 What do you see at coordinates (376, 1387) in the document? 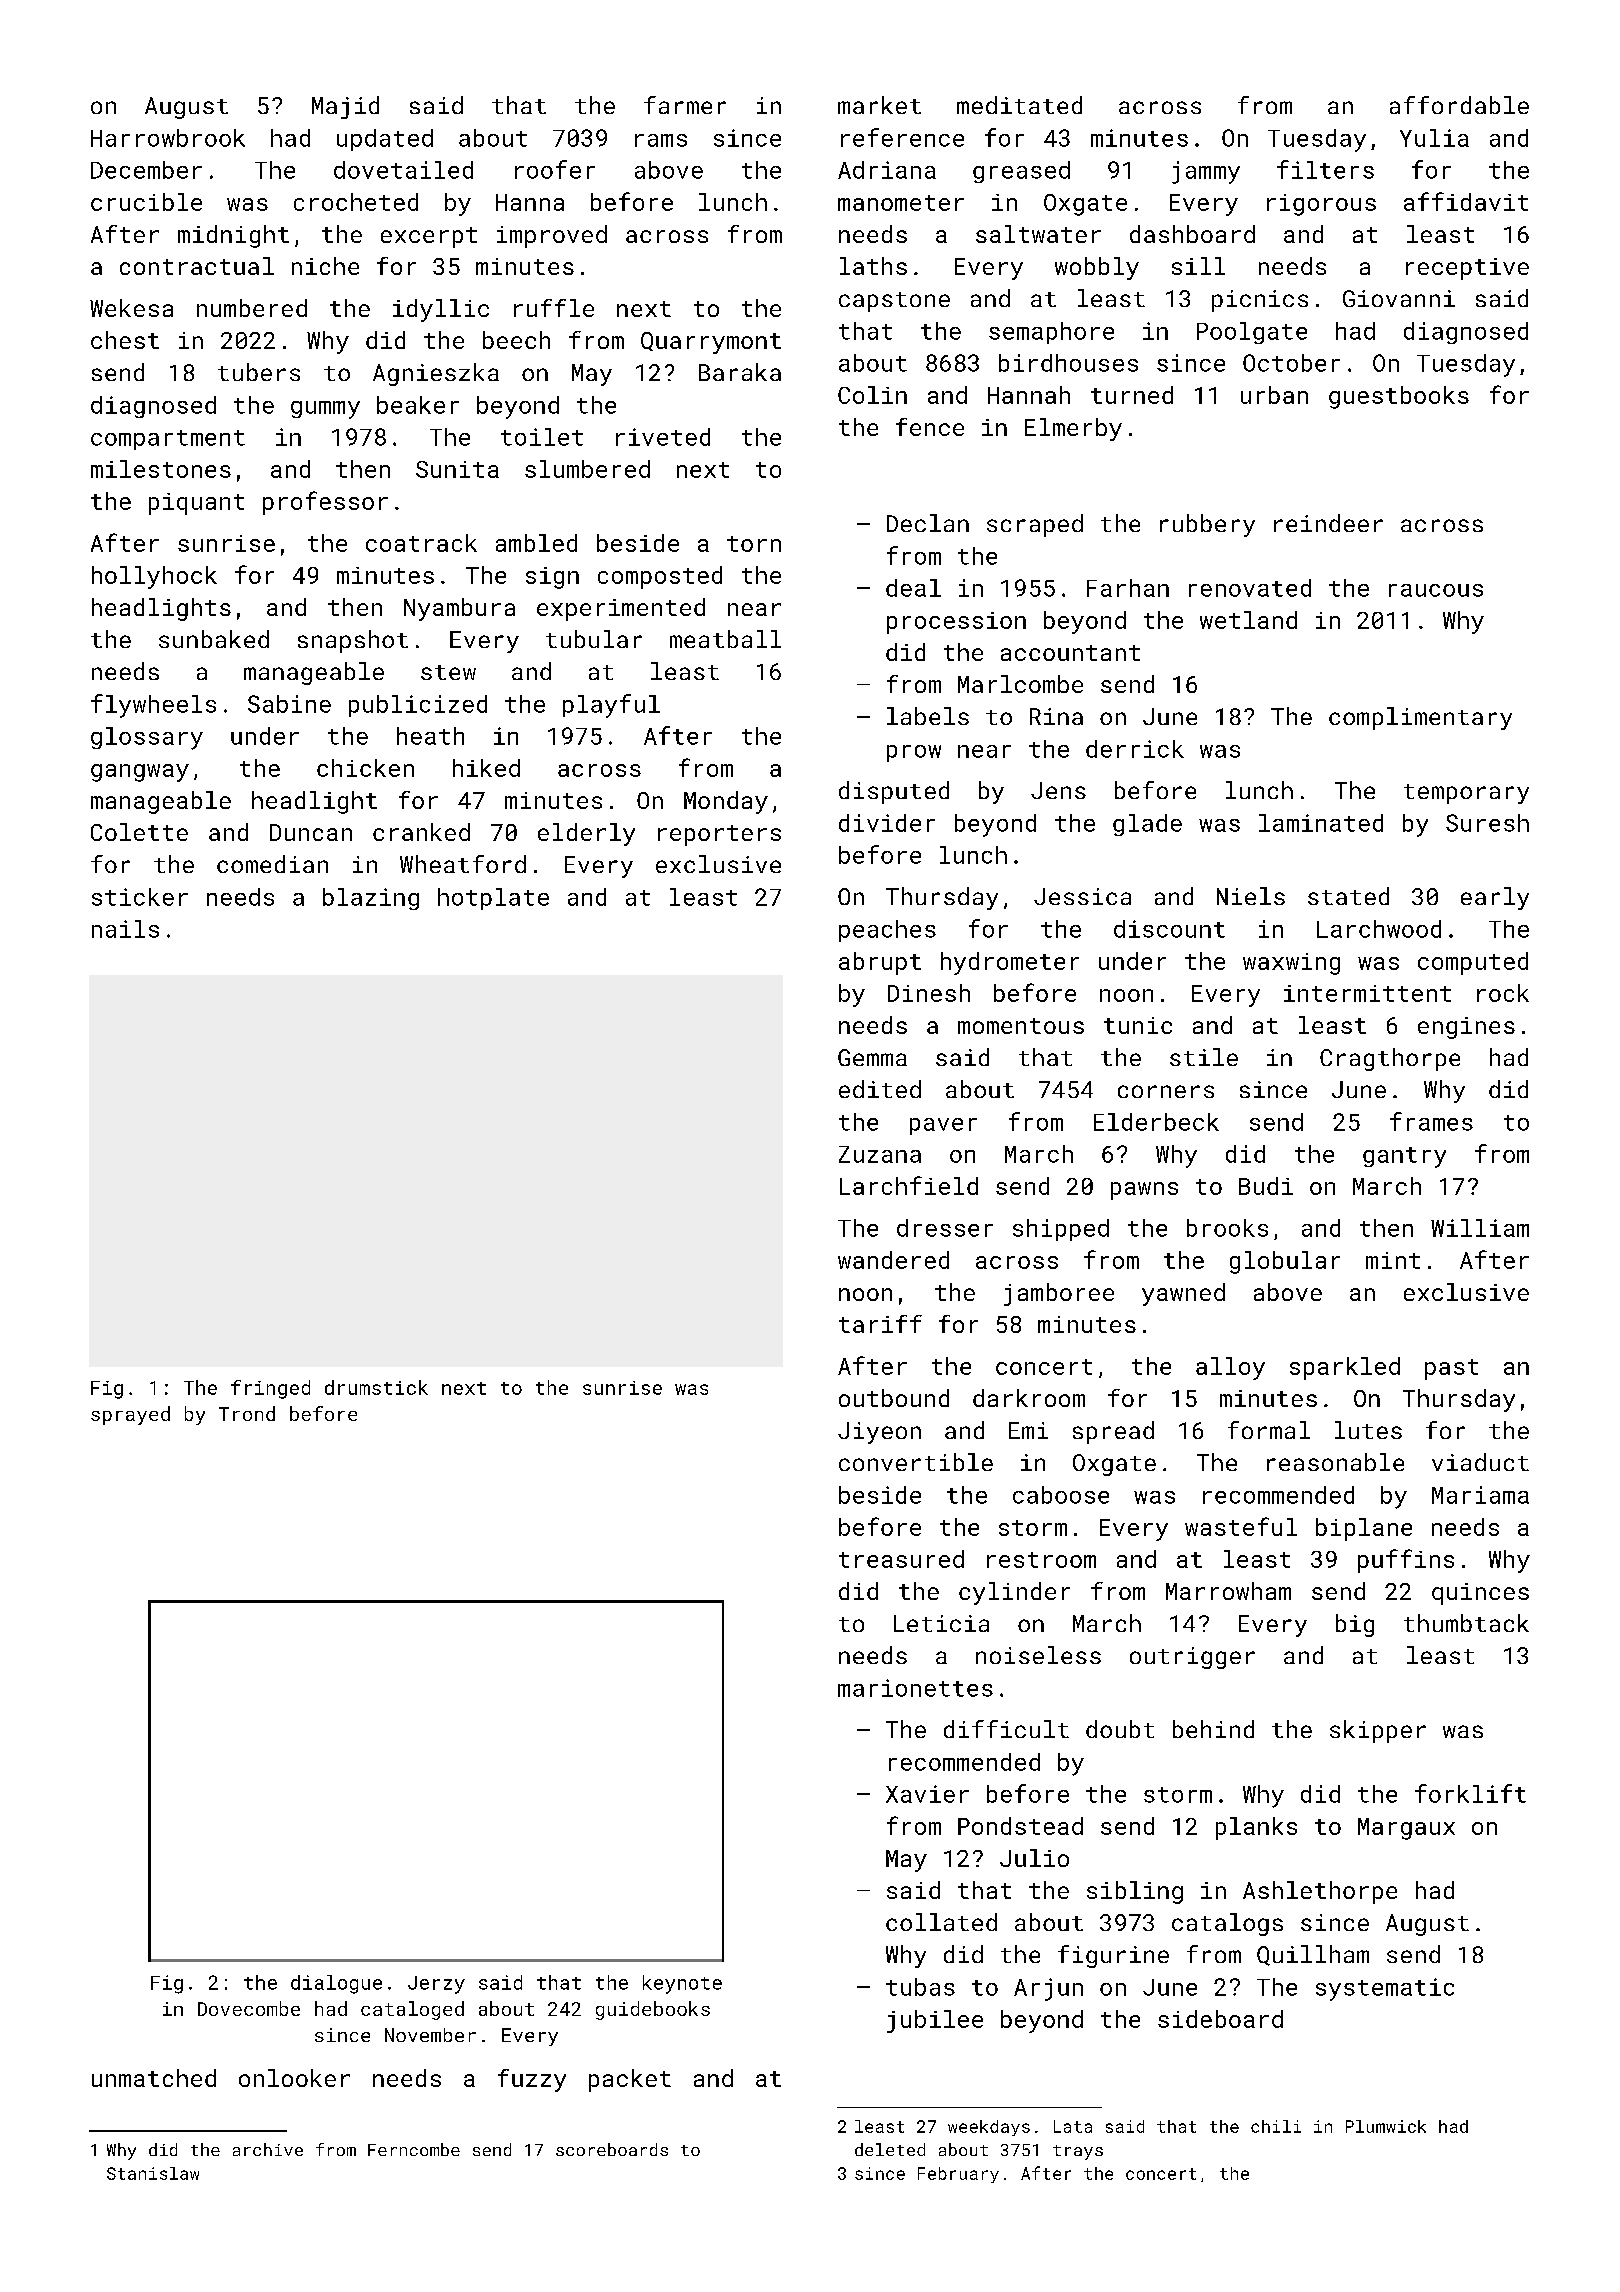
I see `drumstick` at bounding box center [376, 1387].
